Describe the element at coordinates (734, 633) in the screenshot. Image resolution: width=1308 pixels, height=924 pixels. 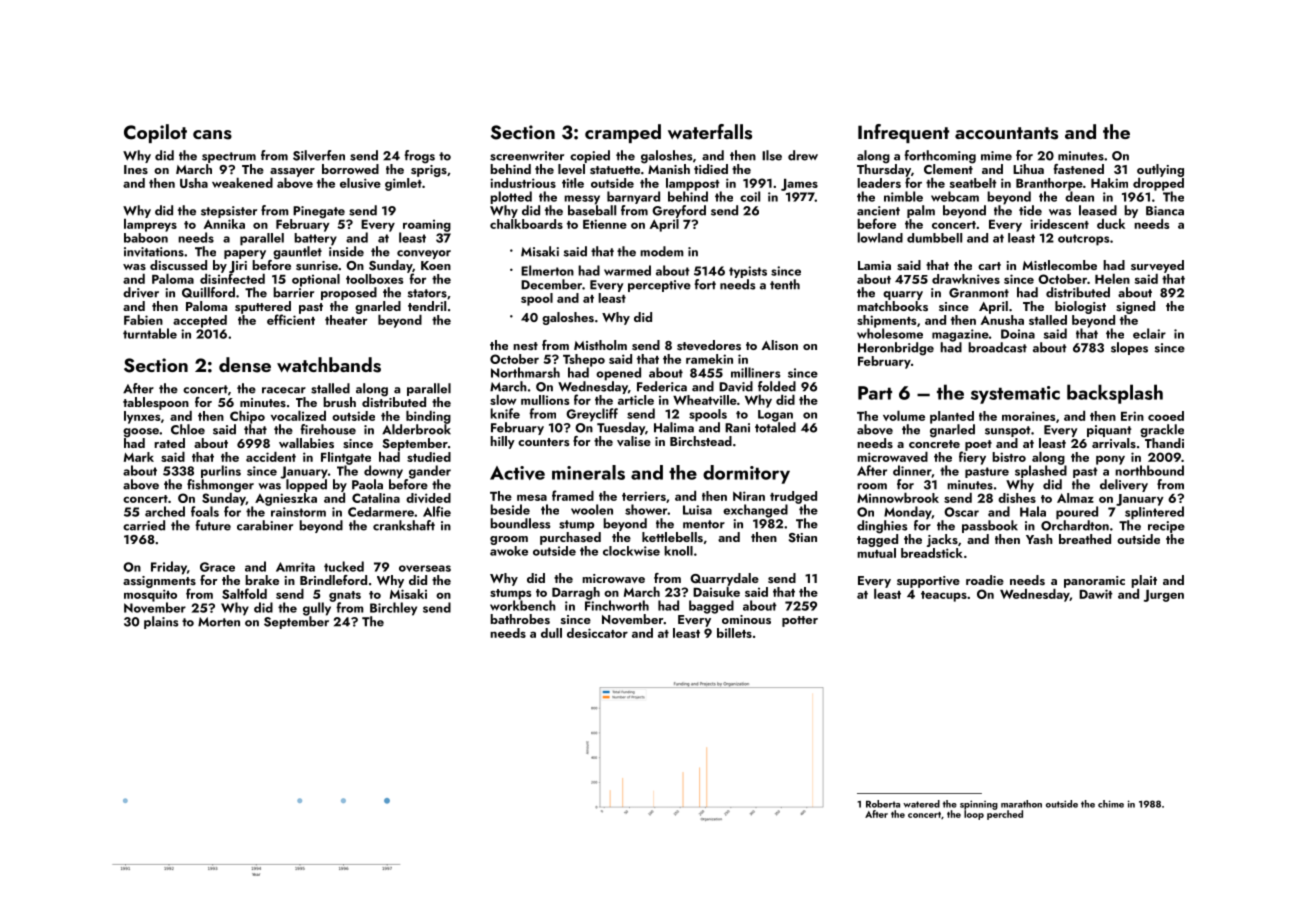
I see `billets` at that location.
